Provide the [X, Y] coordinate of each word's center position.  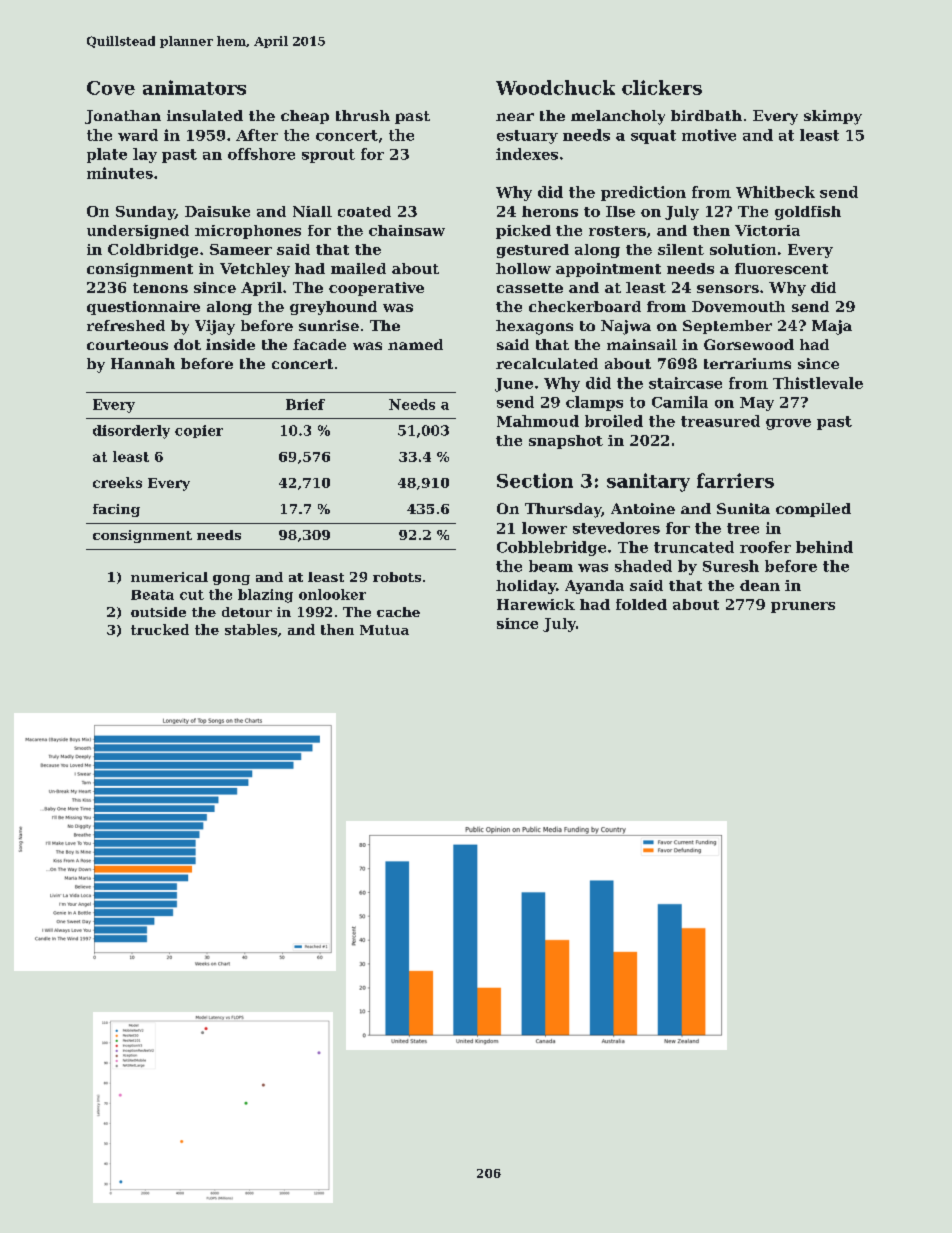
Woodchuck [555, 87]
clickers [662, 87]
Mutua [384, 630]
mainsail [642, 344]
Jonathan [123, 117]
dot [187, 344]
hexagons [534, 327]
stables [251, 629]
